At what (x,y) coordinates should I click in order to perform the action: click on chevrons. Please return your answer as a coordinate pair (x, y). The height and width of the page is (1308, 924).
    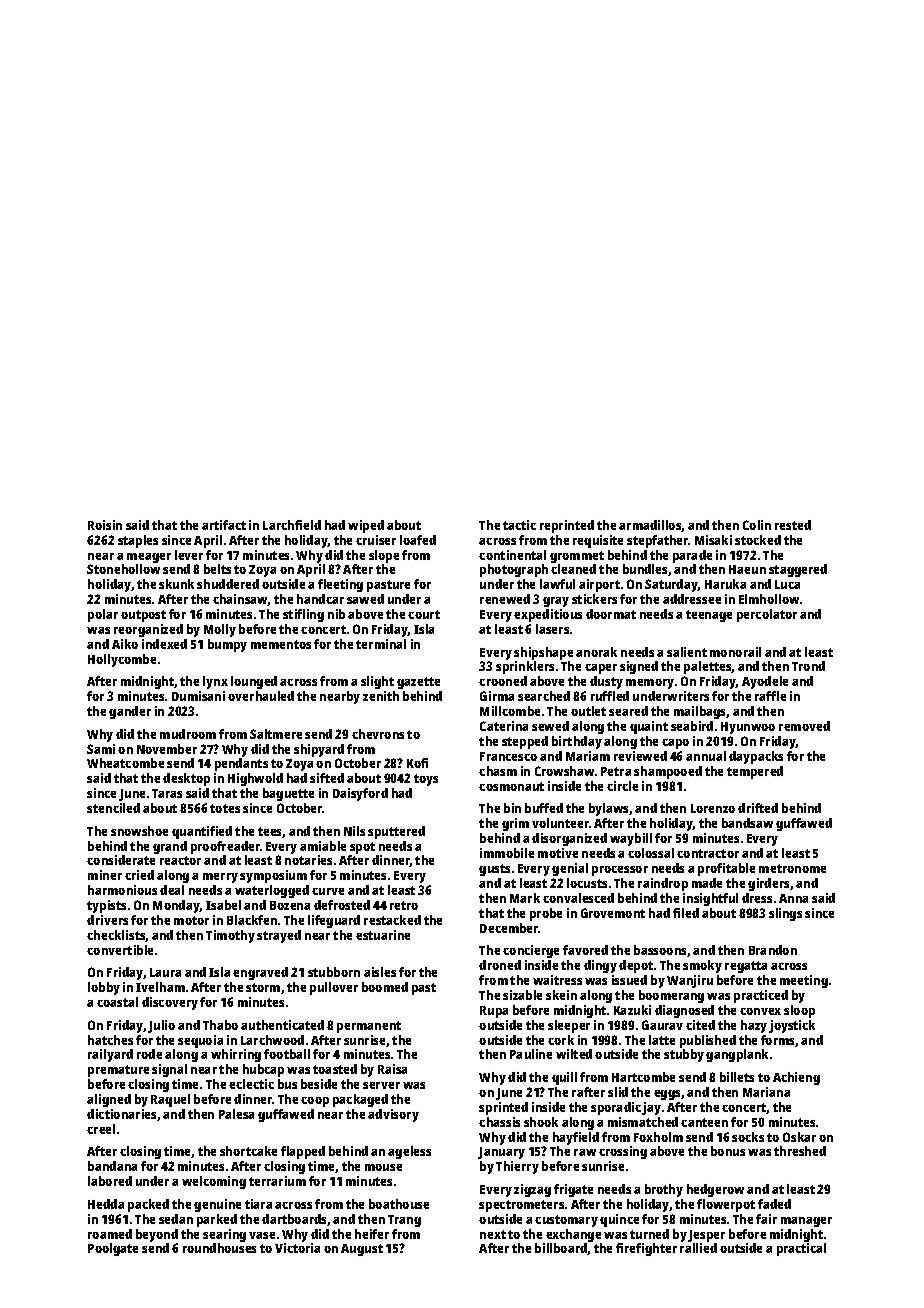
    Looking at the image, I should click on (378, 734).
